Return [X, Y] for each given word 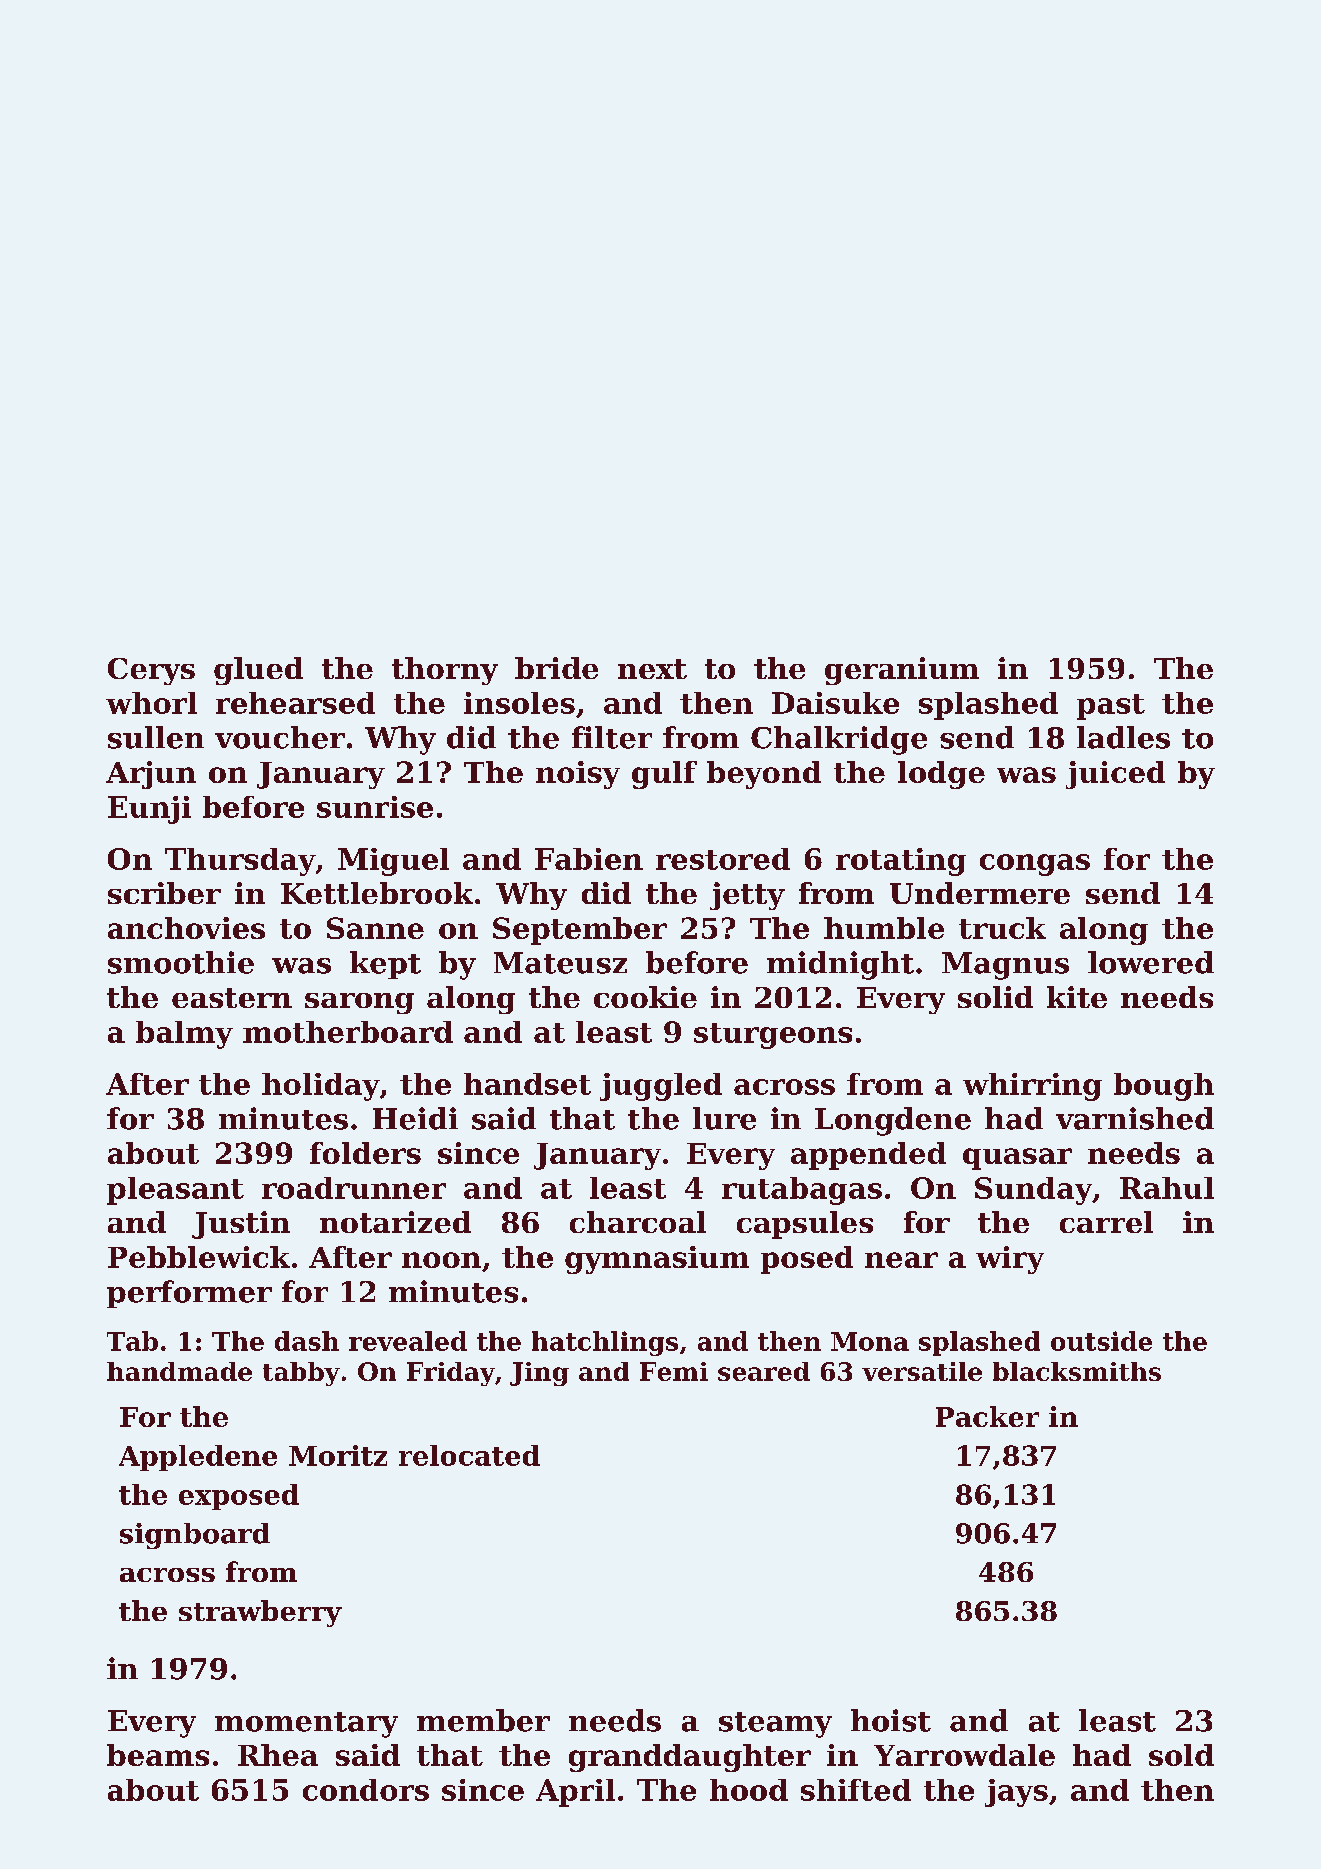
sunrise [375, 807]
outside [1101, 1341]
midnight [840, 965]
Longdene [893, 1121]
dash [307, 1341]
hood [749, 1790]
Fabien [589, 859]
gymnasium [657, 1260]
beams [158, 1755]
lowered [1151, 962]
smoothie [181, 962]
